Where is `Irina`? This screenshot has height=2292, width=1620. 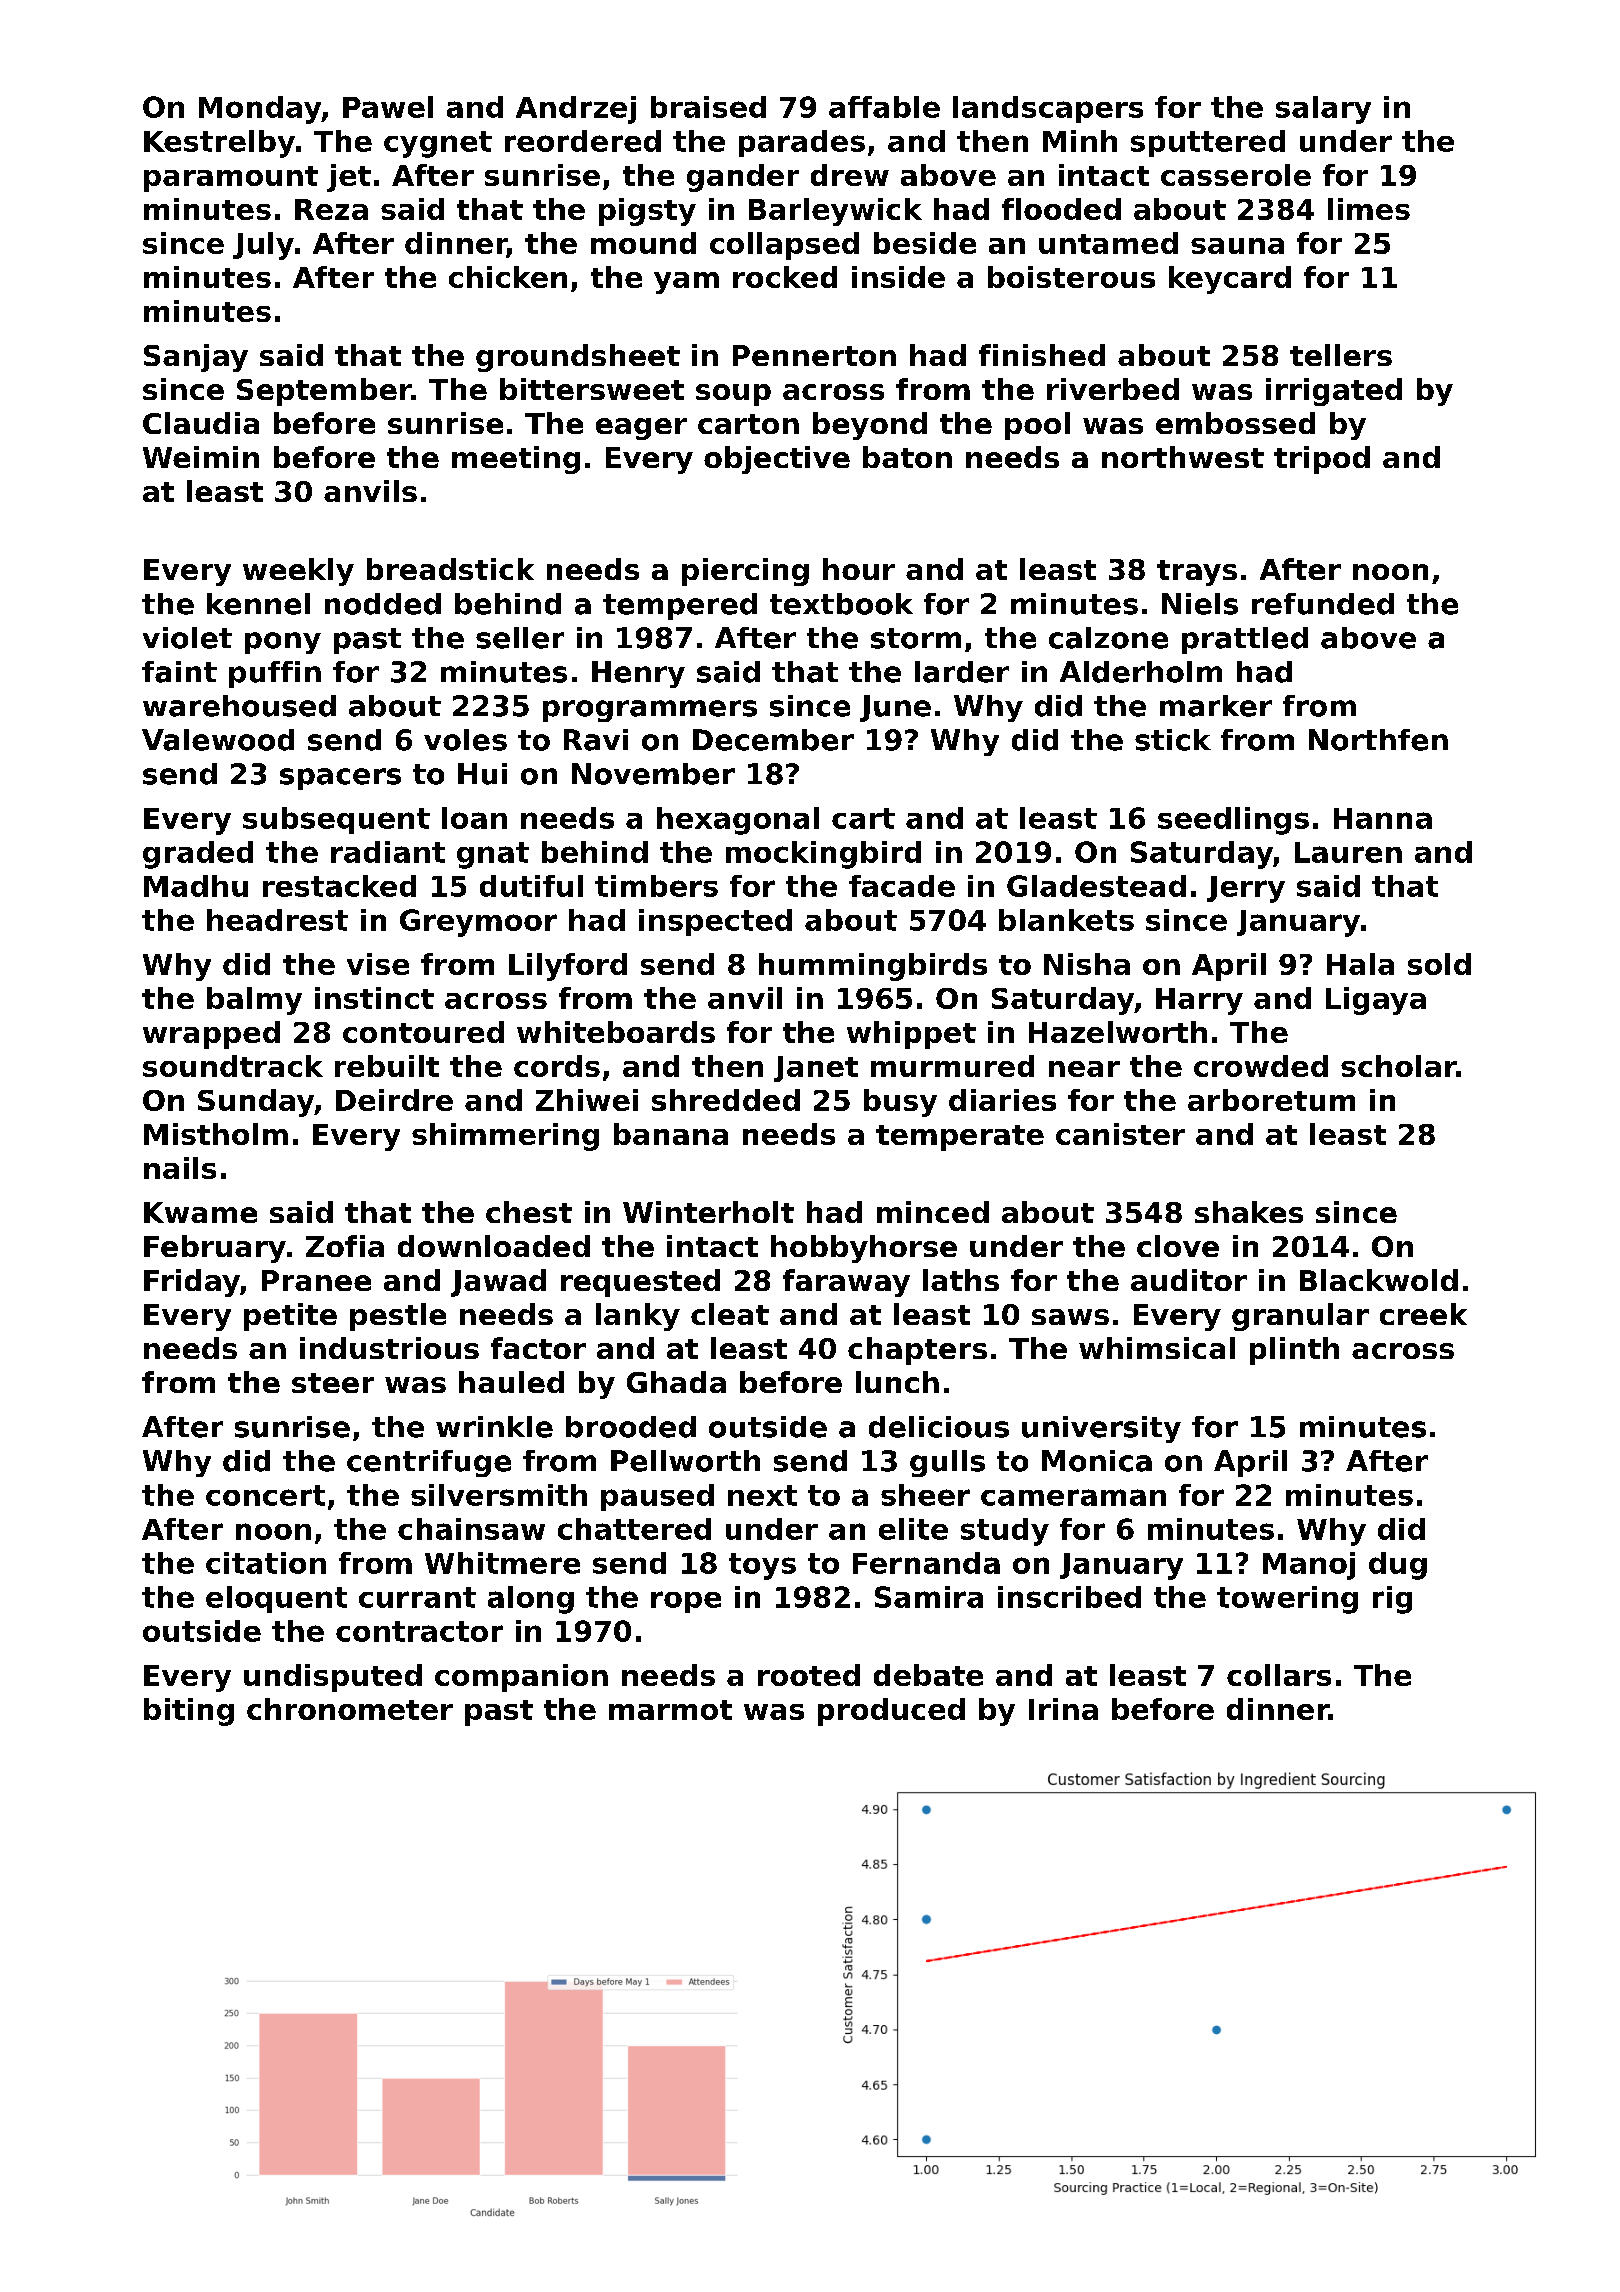
Irina is located at coordinates (1063, 1709).
